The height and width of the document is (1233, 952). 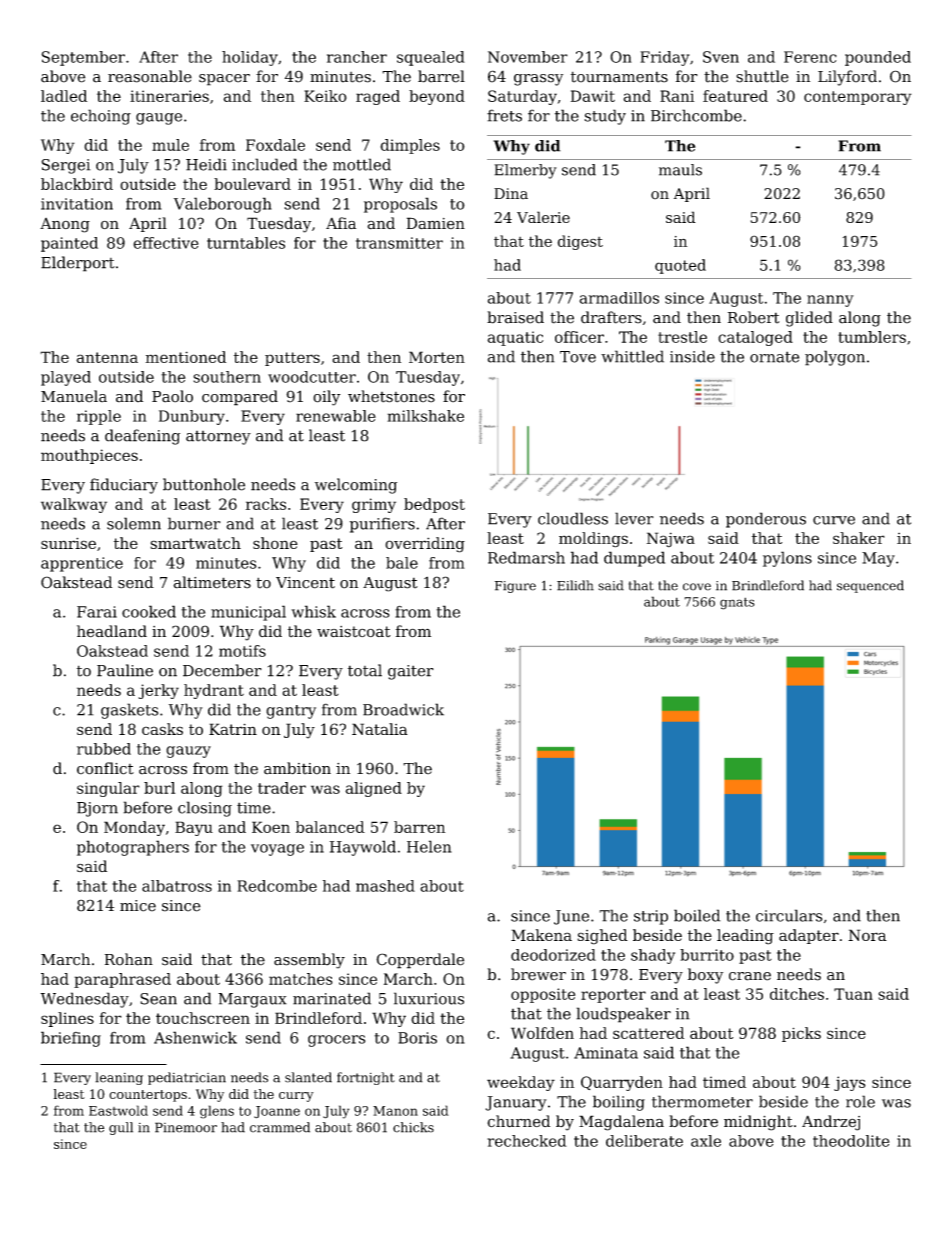 What do you see at coordinates (246, 243) in the document?
I see `turntables` at bounding box center [246, 243].
